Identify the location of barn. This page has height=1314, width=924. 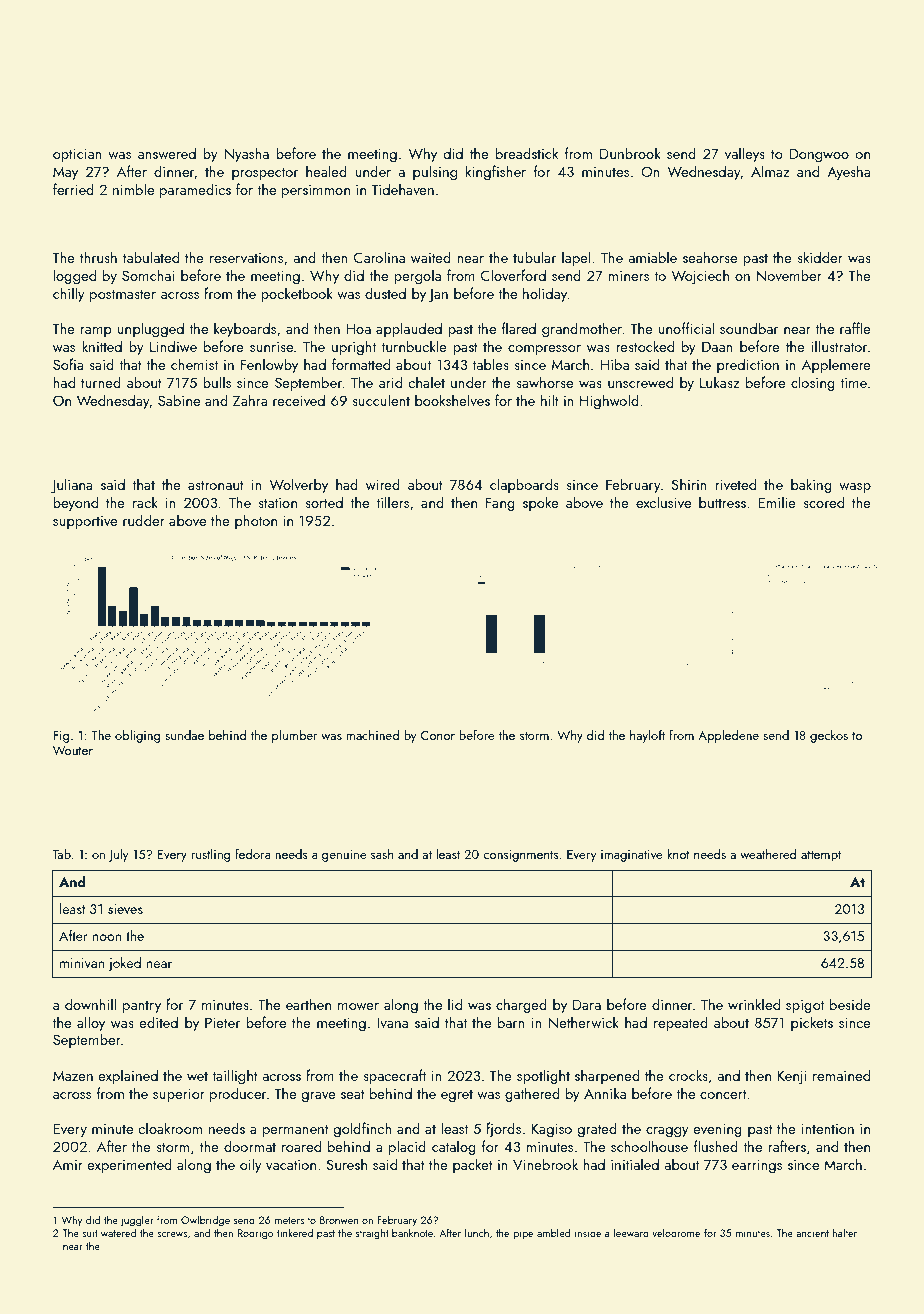
(511, 1022).
